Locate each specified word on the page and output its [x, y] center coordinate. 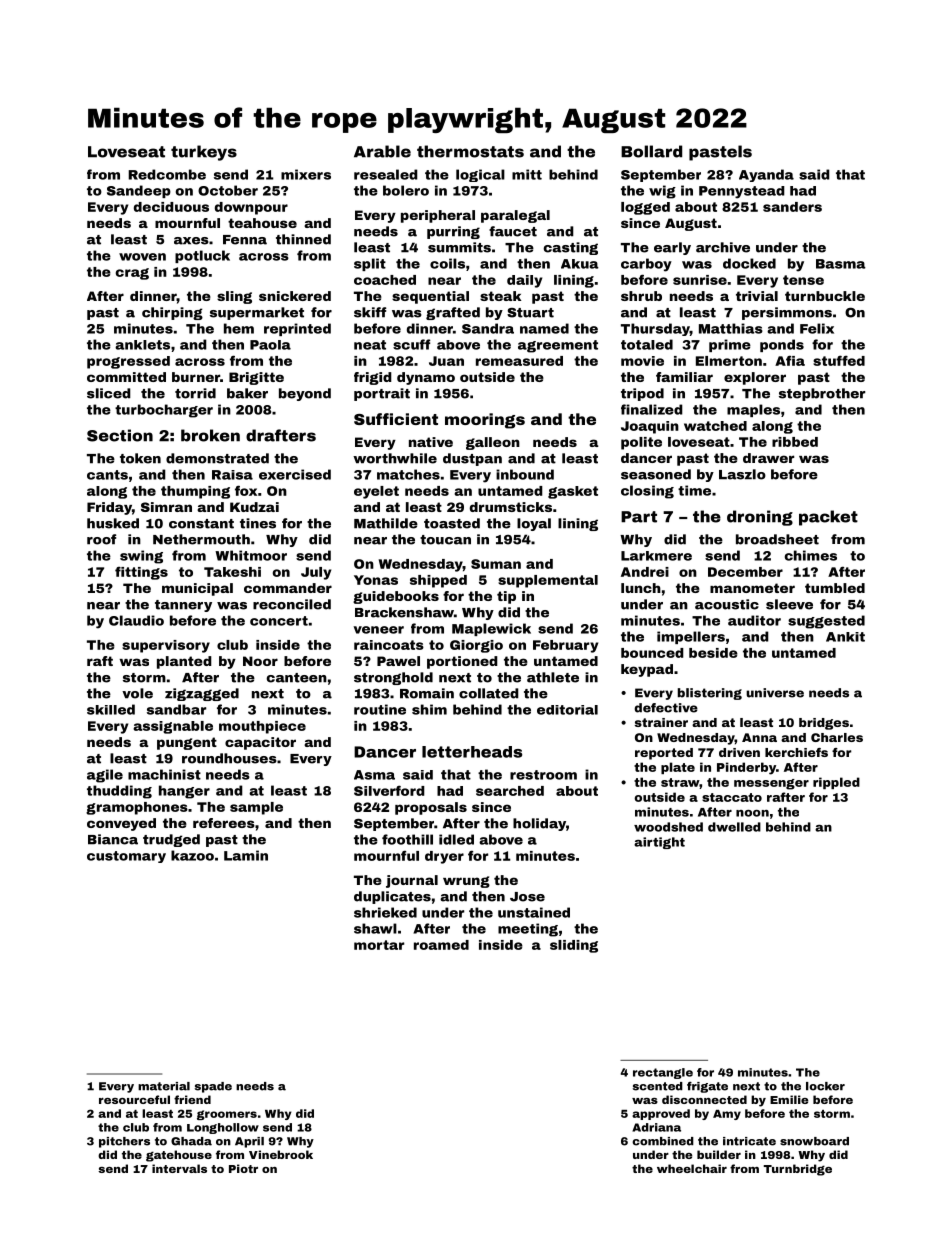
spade [213, 1087]
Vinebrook [281, 1154]
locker [825, 1086]
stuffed [839, 360]
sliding [574, 946]
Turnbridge [798, 1170]
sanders [792, 207]
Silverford [389, 790]
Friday [109, 508]
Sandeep [139, 191]
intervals [179, 1168]
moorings [485, 421]
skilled [111, 709]
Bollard [651, 151]
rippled [836, 783]
